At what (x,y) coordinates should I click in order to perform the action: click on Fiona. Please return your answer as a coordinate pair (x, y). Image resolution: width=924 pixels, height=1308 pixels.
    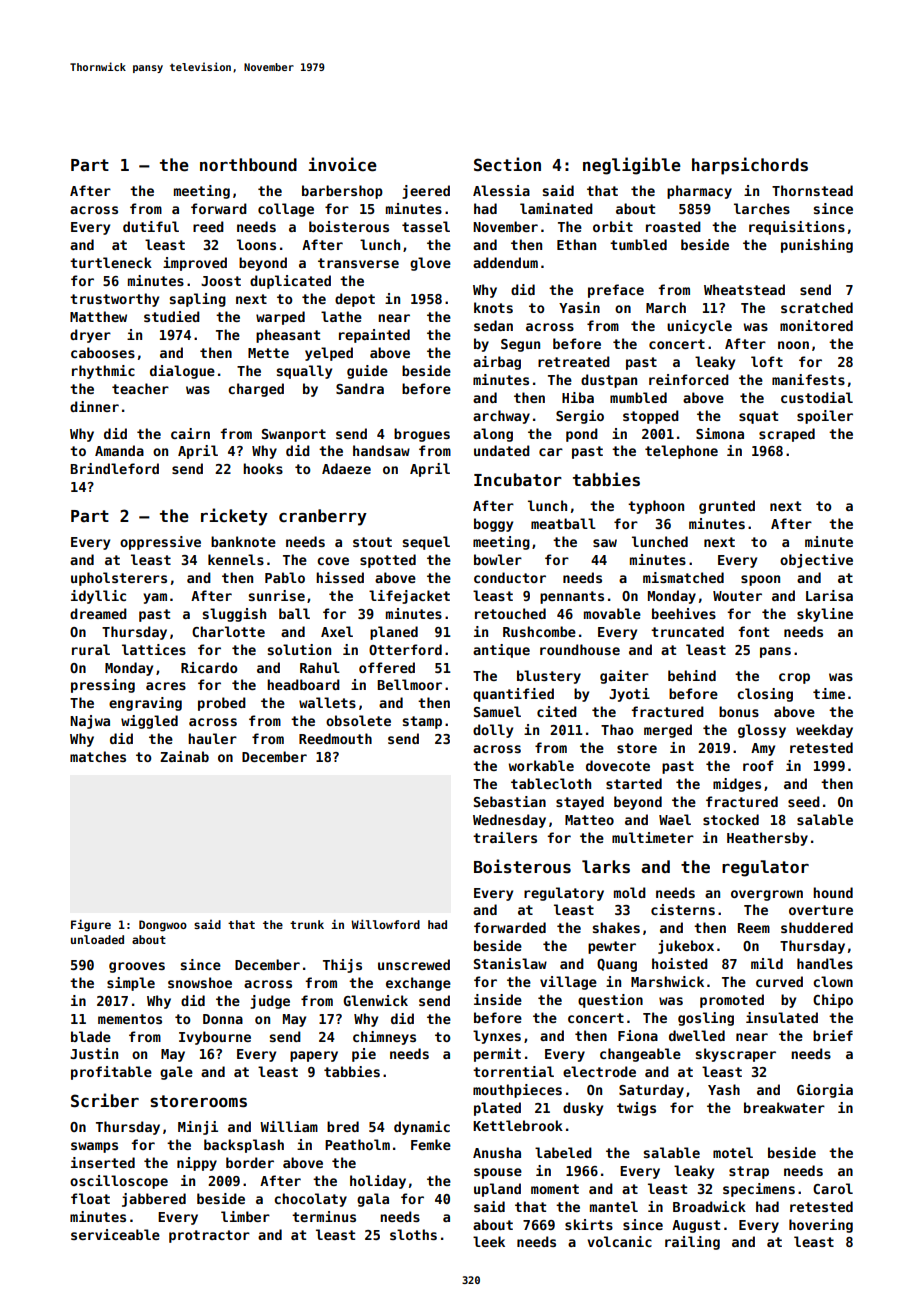
    Looking at the image, I should click on (638, 1035).
